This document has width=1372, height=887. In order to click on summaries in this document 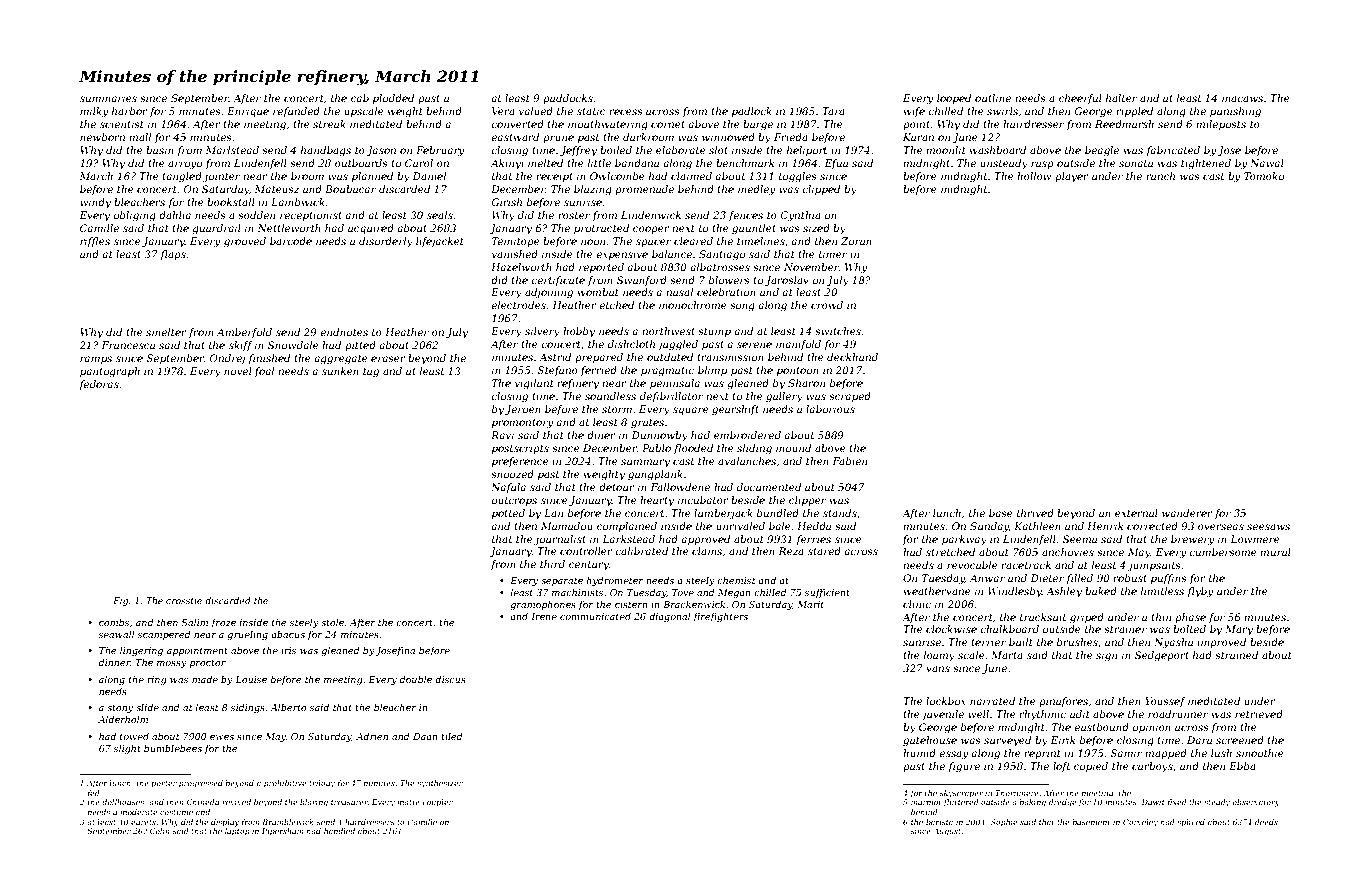, I will do `click(108, 98)`.
